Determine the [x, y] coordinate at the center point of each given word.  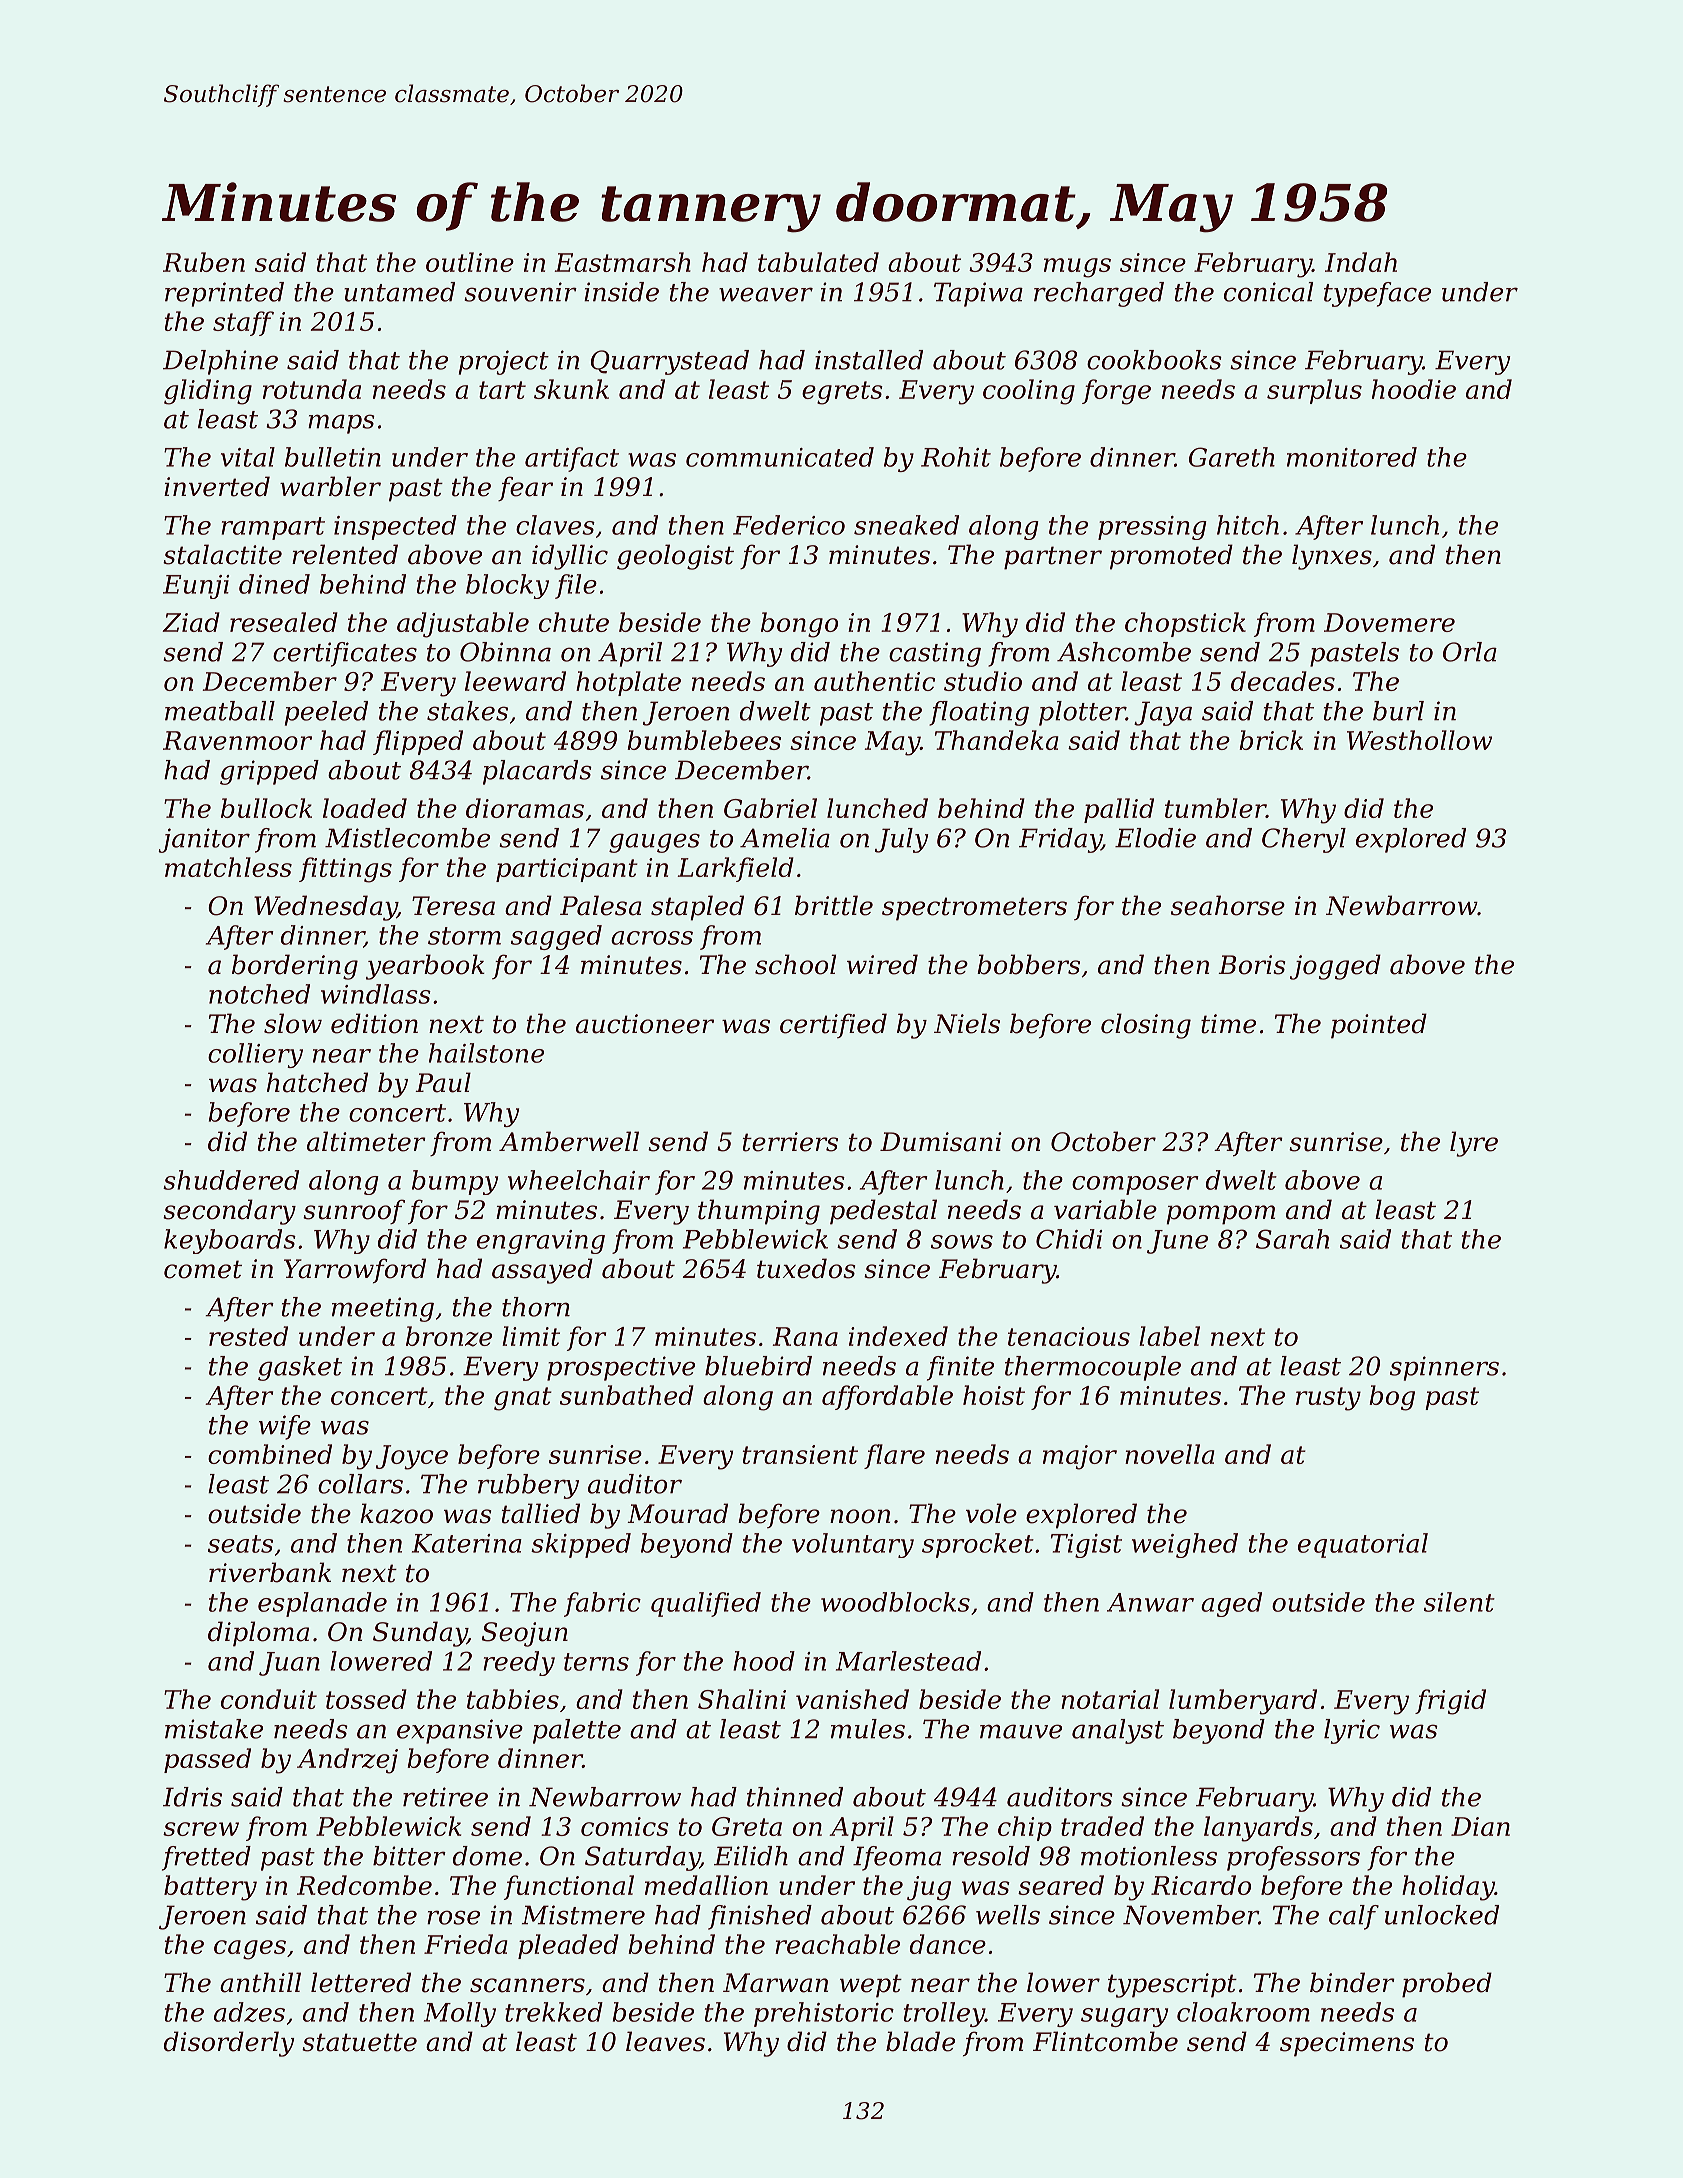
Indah [1361, 262]
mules [868, 1729]
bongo [799, 625]
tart [502, 390]
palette [577, 1731]
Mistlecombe [407, 838]
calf [1354, 1917]
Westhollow [1419, 740]
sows [962, 1242]
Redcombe [364, 1885]
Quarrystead [670, 362]
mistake [214, 1729]
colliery [255, 1055]
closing [1146, 1026]
